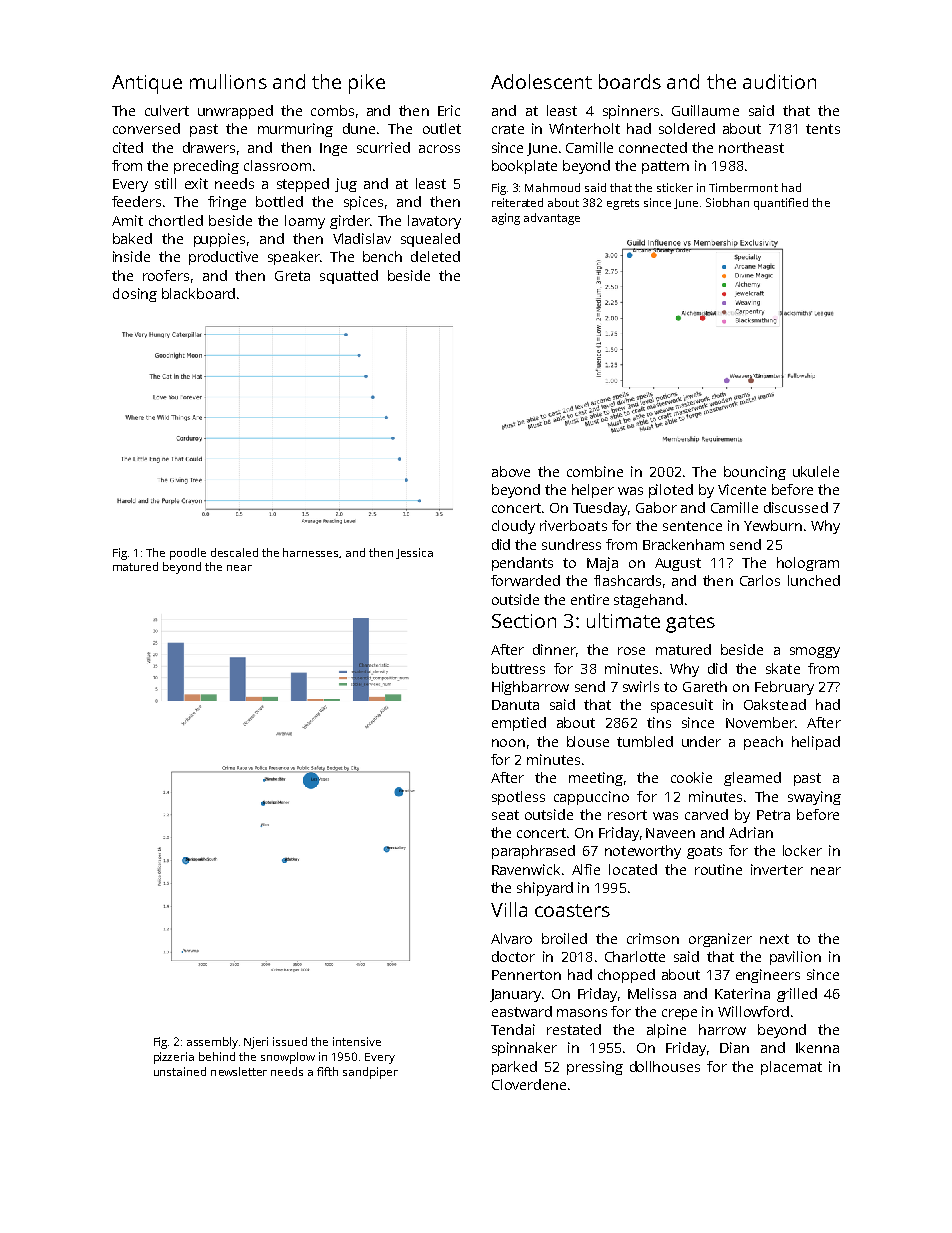  I want to click on closing, so click(135, 295).
